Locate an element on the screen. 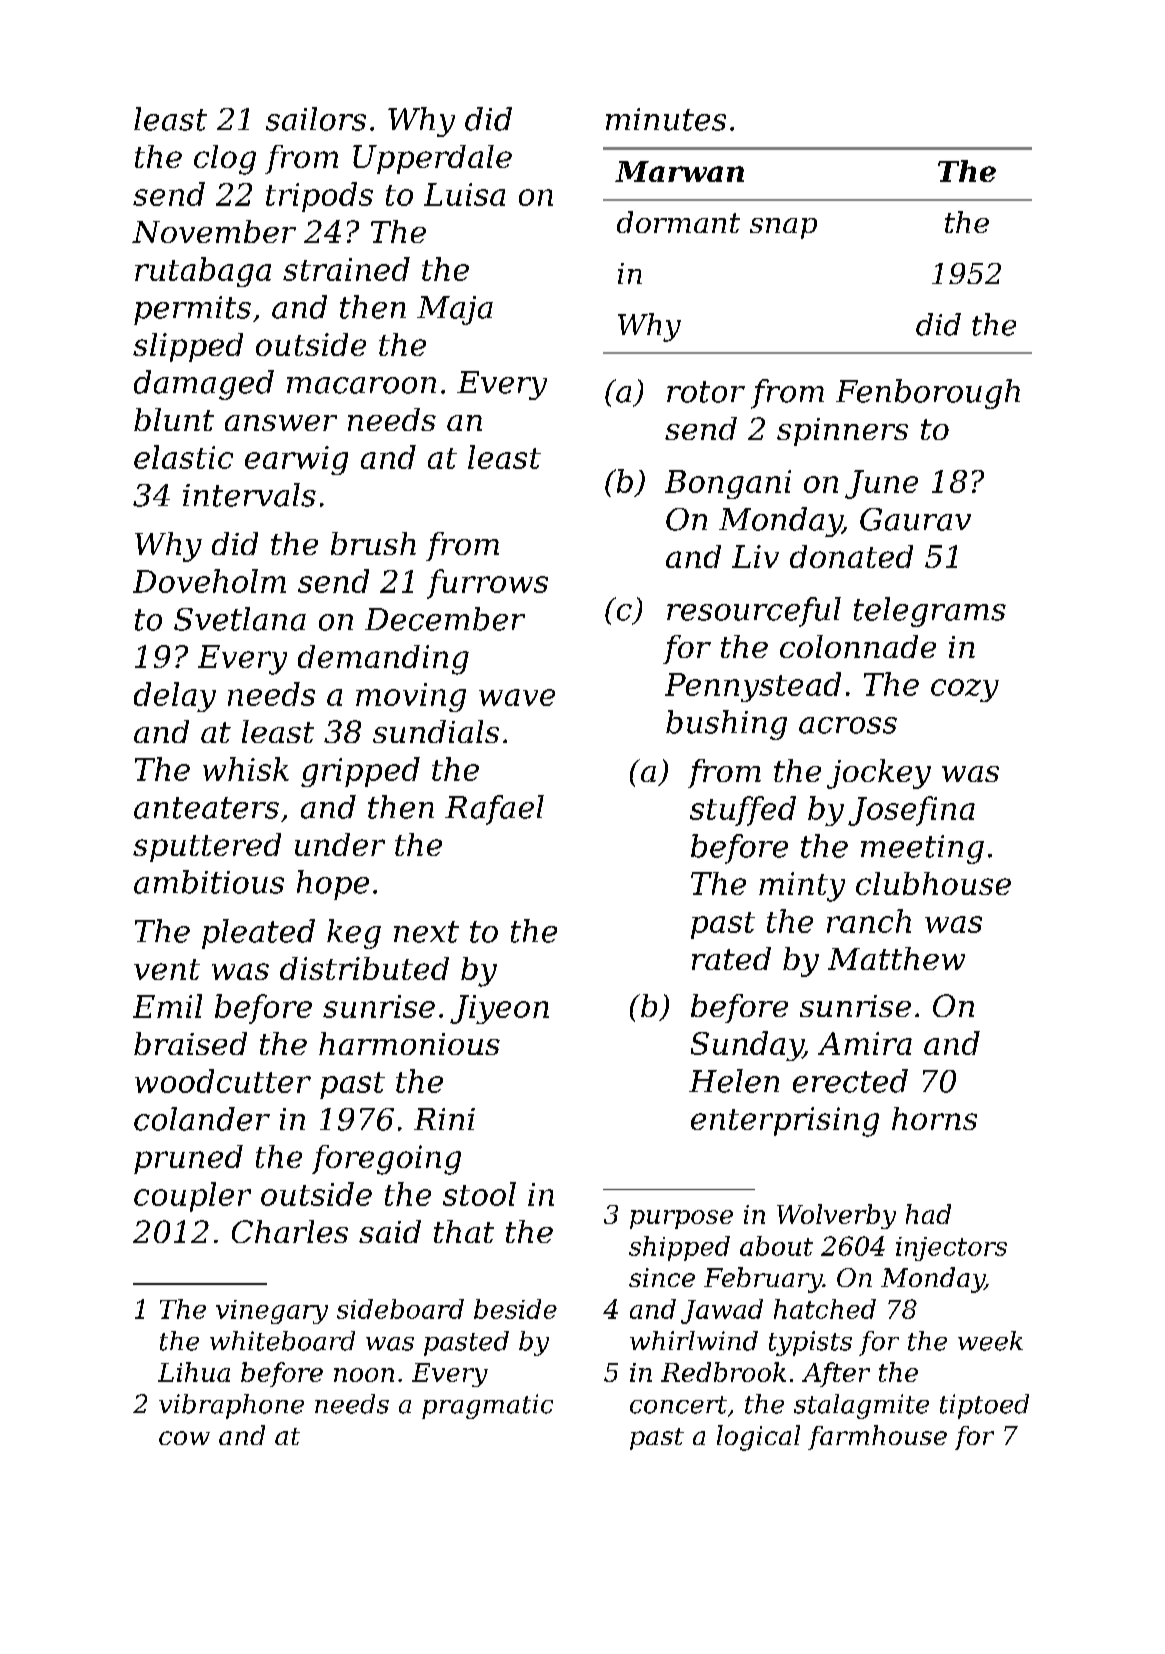 Image resolution: width=1165 pixels, height=1654 pixels. Helen is located at coordinates (734, 1081).
